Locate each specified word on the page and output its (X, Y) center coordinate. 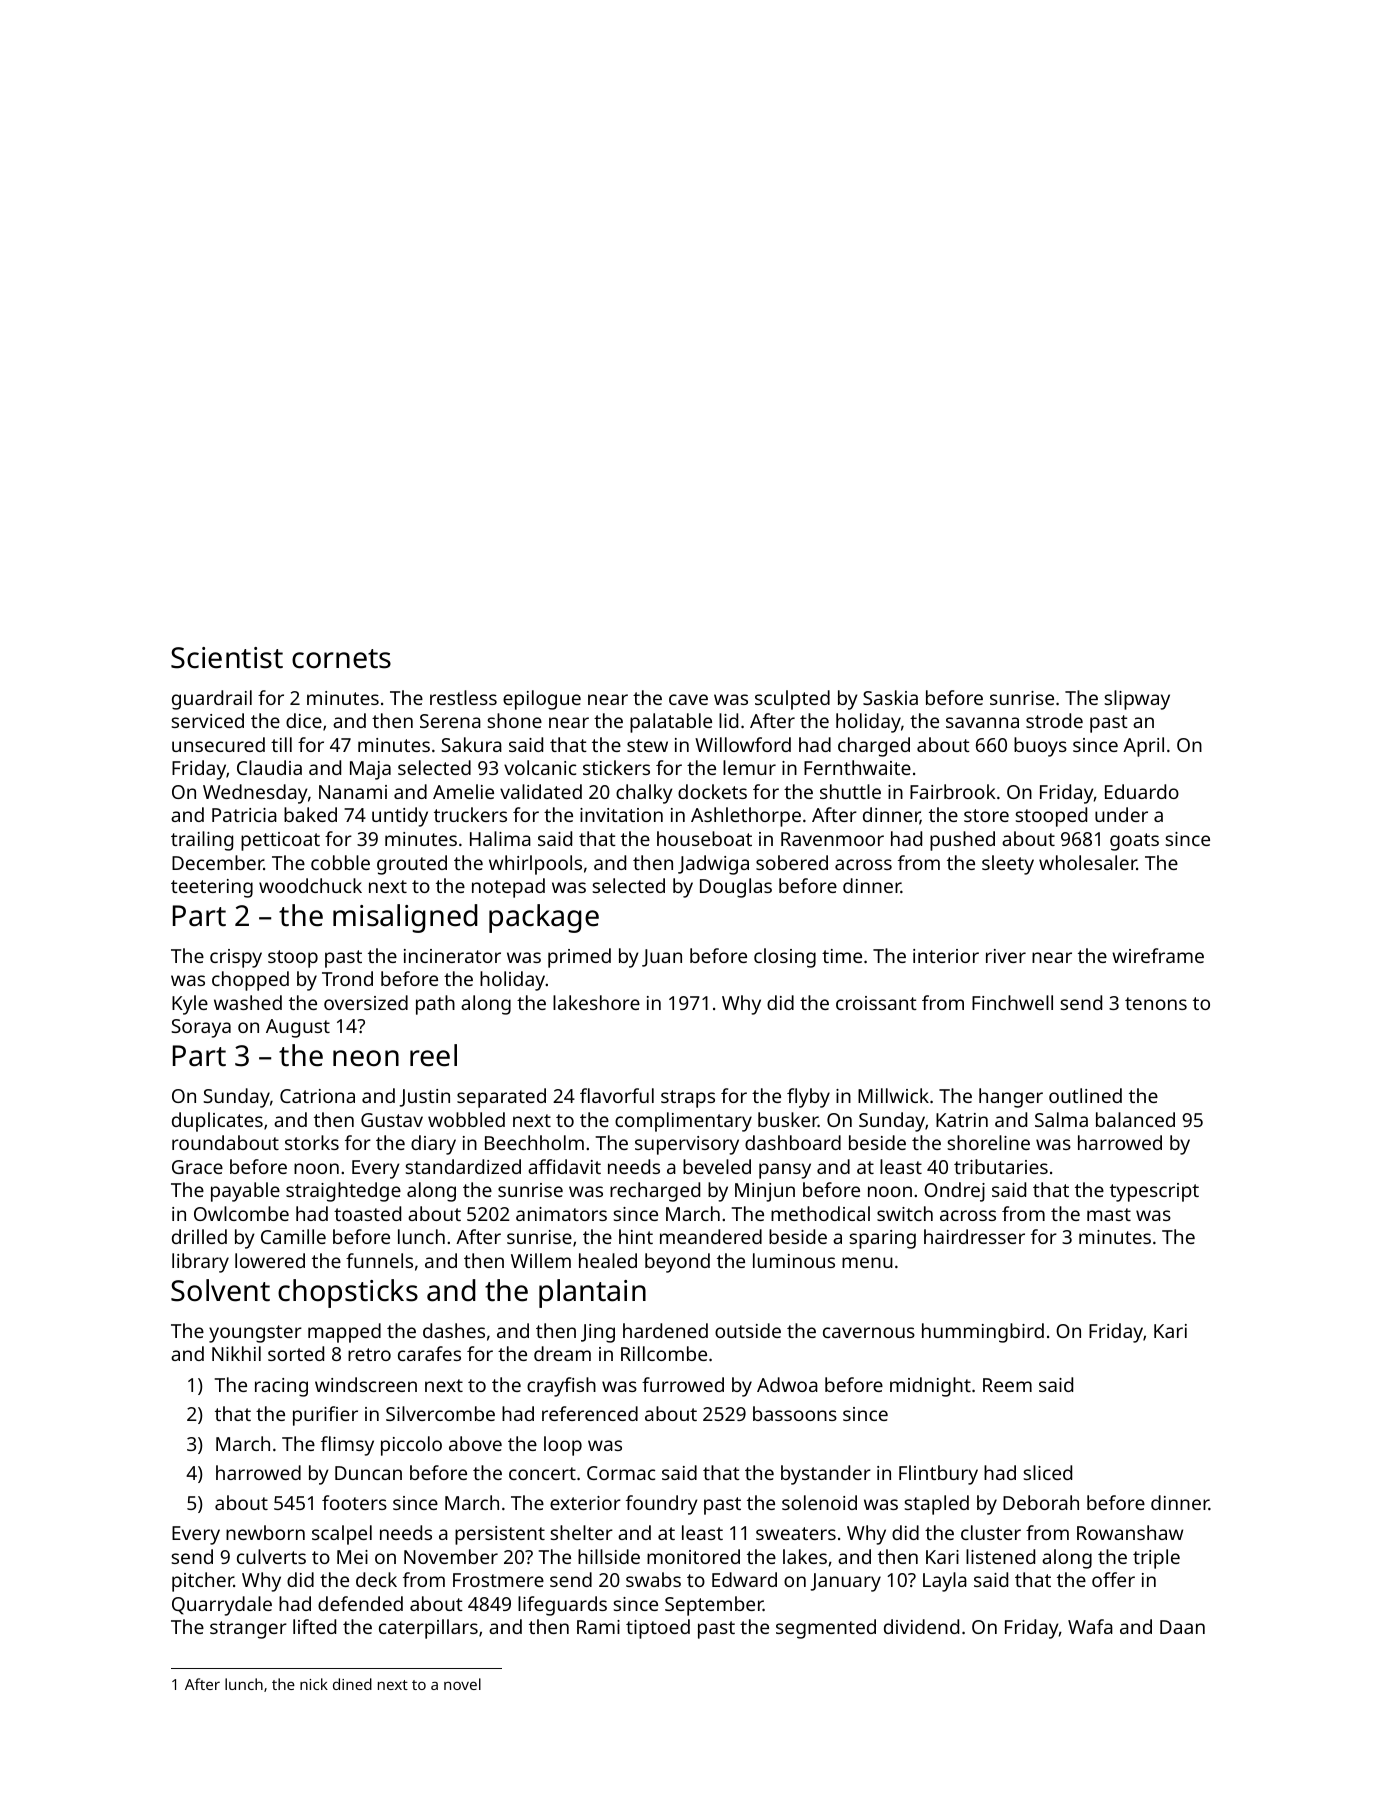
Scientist (227, 658)
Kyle (190, 1005)
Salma (1061, 1119)
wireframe (1158, 955)
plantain (592, 1293)
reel (433, 1055)
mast (1109, 1214)
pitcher (203, 1582)
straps (688, 1099)
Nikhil (236, 1353)
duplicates (217, 1122)
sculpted (792, 700)
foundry (662, 1505)
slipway (1137, 700)
